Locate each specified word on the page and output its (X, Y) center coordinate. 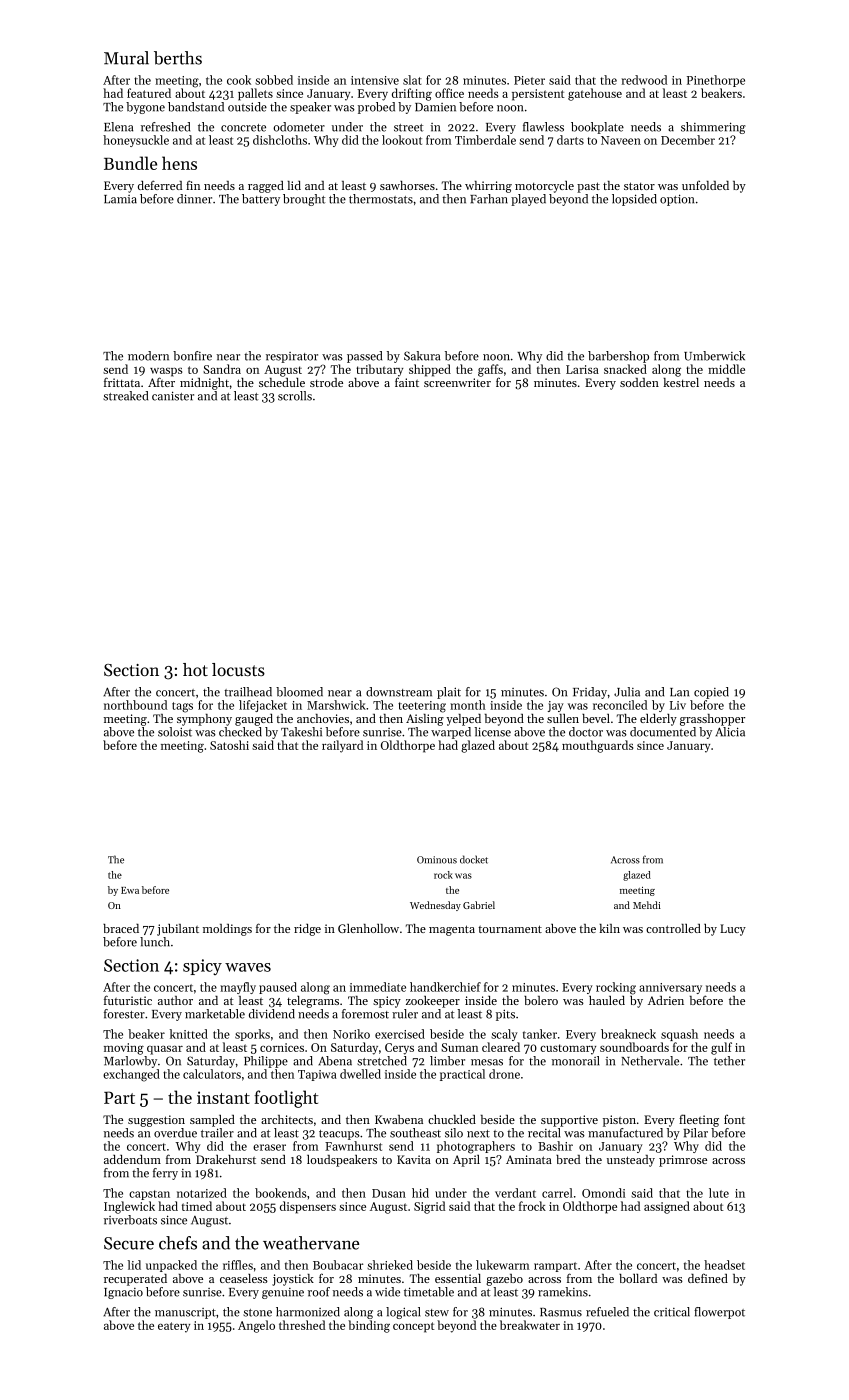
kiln (609, 928)
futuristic (128, 1000)
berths (178, 58)
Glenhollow (368, 928)
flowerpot (719, 1313)
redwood (644, 80)
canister (173, 396)
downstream (399, 692)
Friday (590, 693)
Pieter (529, 80)
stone (257, 1313)
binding (369, 1326)
